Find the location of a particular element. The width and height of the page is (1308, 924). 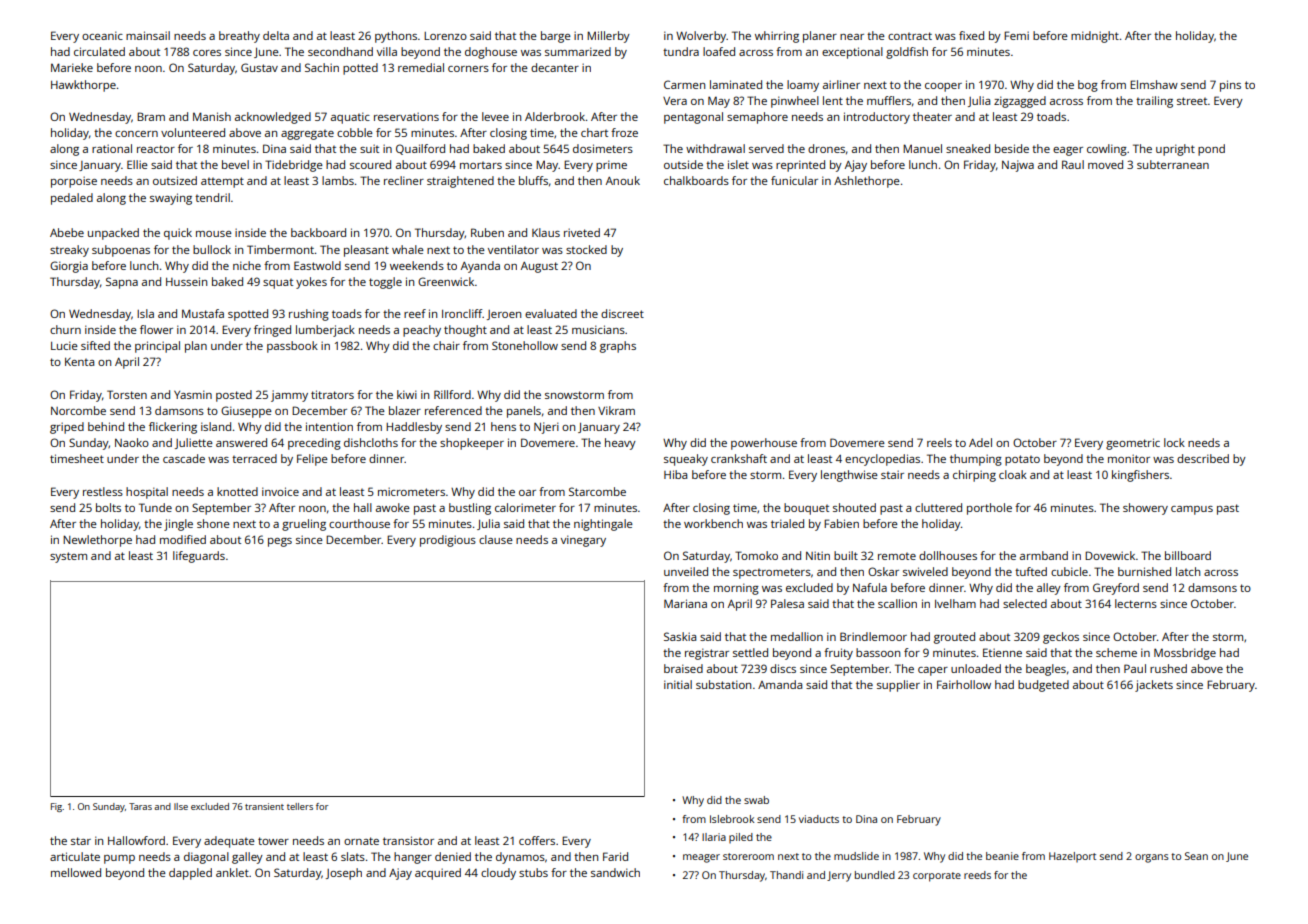

subterranean is located at coordinates (1173, 164).
